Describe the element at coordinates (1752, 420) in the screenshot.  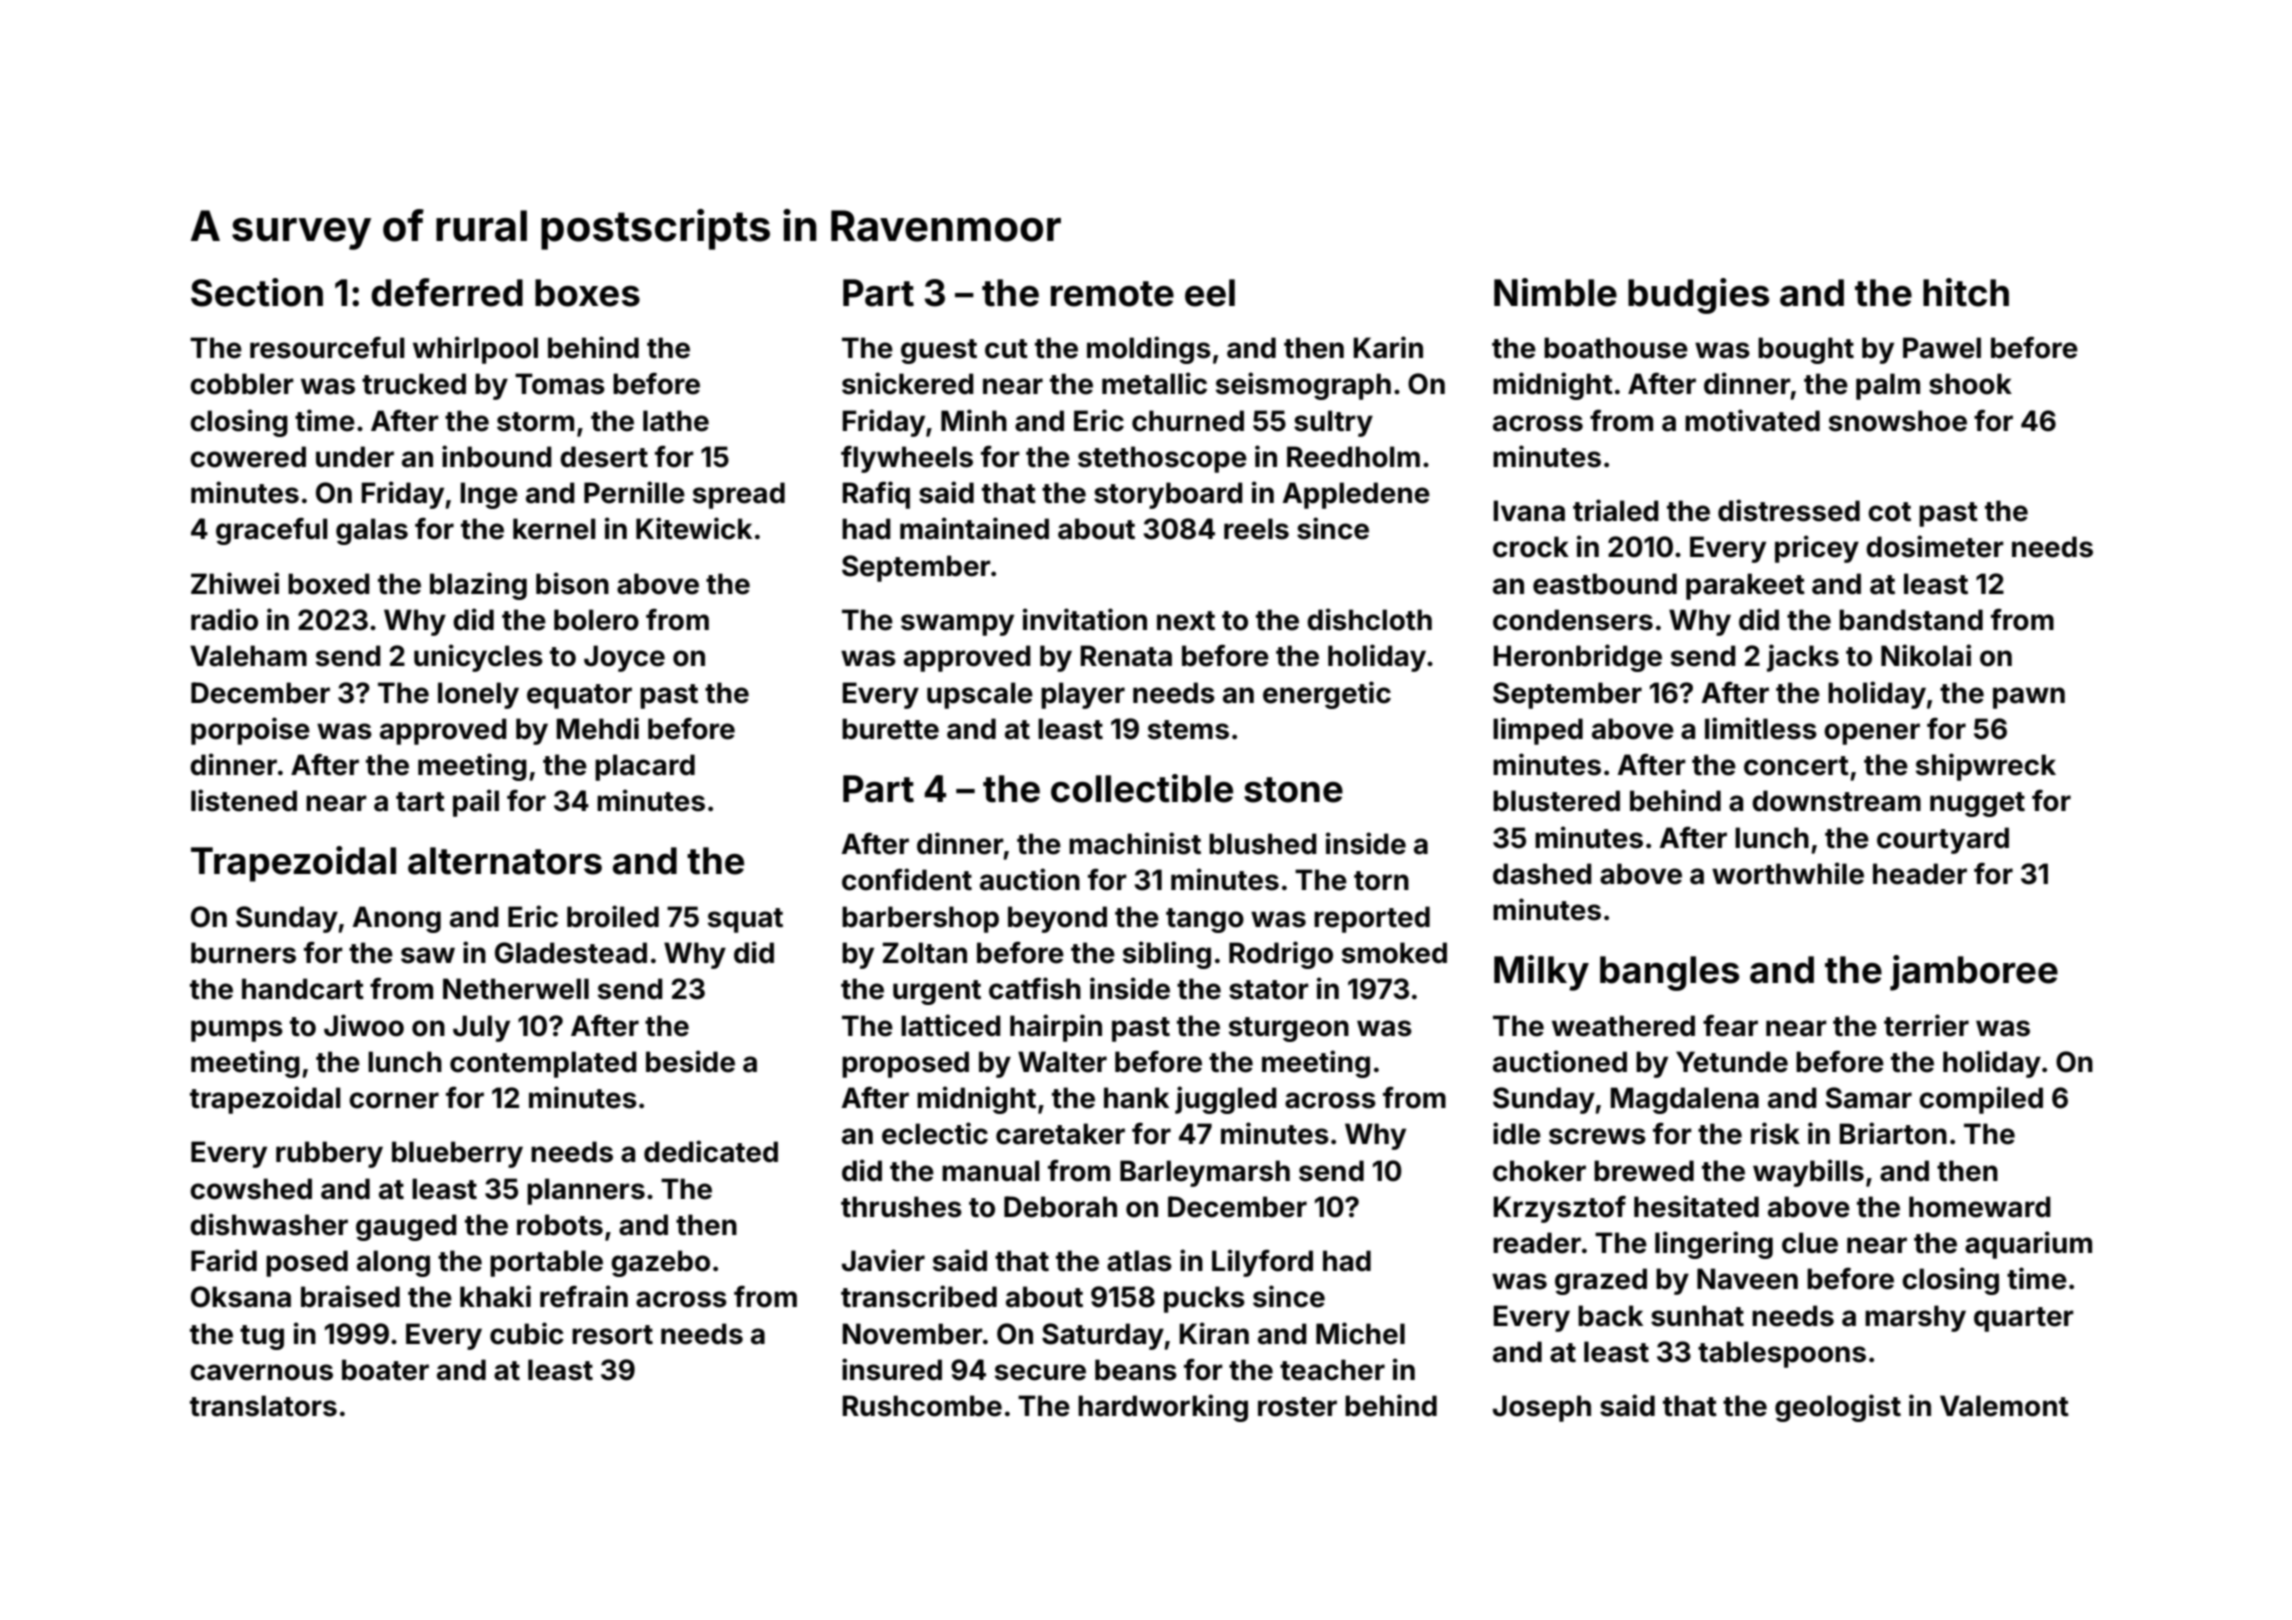
I see `motivated` at that location.
